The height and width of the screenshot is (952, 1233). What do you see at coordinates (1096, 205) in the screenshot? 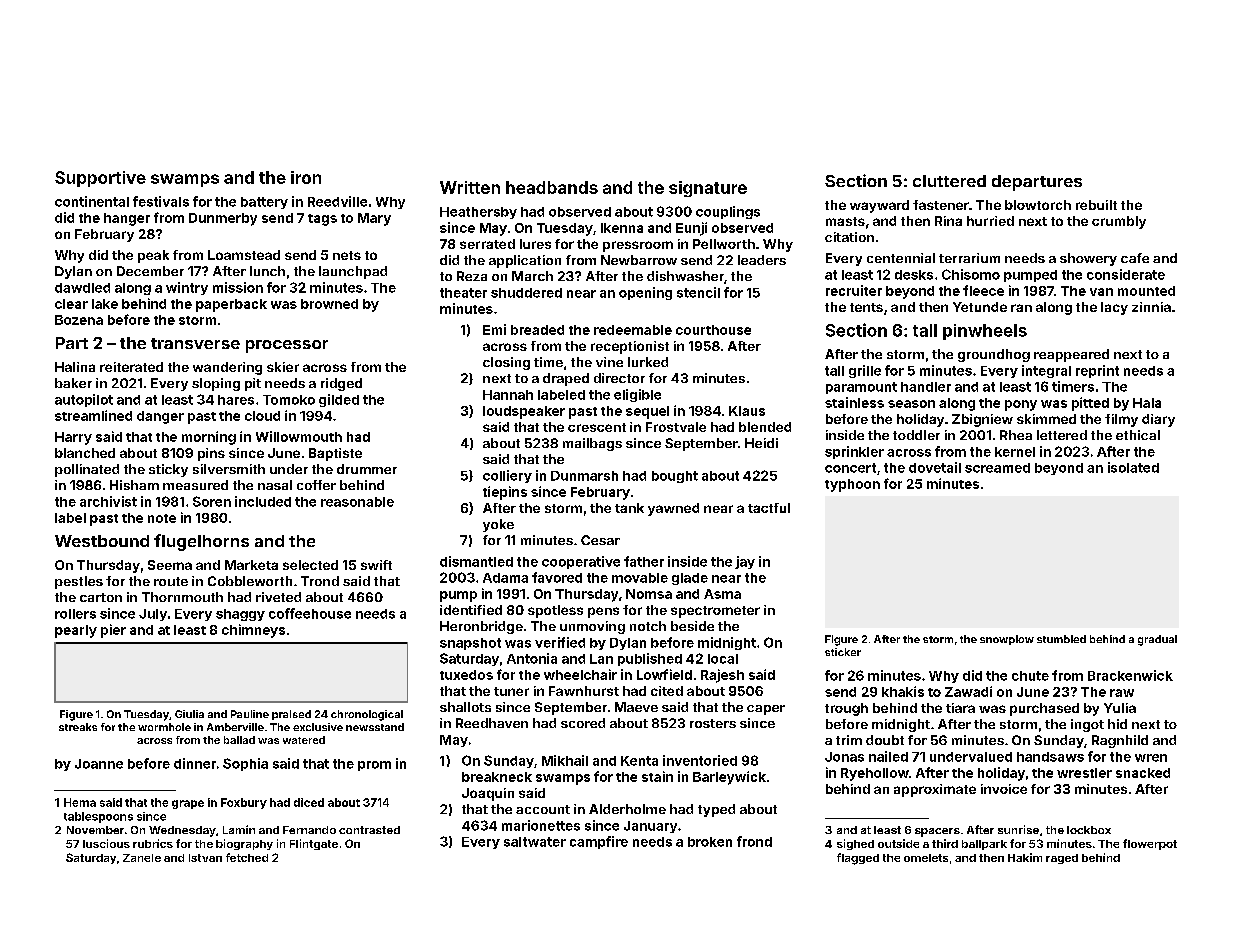
I see `rebuilt` at bounding box center [1096, 205].
